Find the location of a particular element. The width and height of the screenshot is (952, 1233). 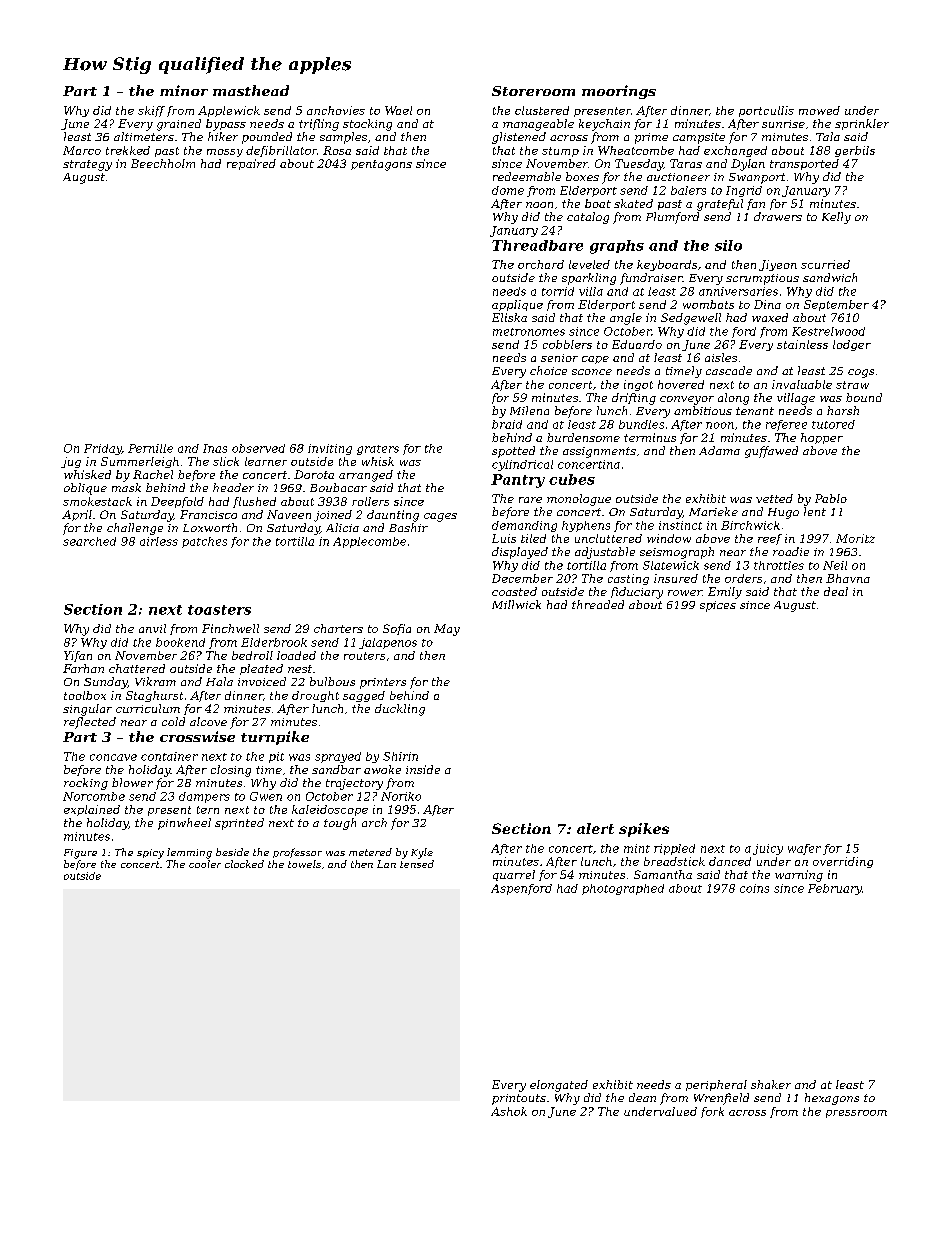

flushed is located at coordinates (254, 502).
